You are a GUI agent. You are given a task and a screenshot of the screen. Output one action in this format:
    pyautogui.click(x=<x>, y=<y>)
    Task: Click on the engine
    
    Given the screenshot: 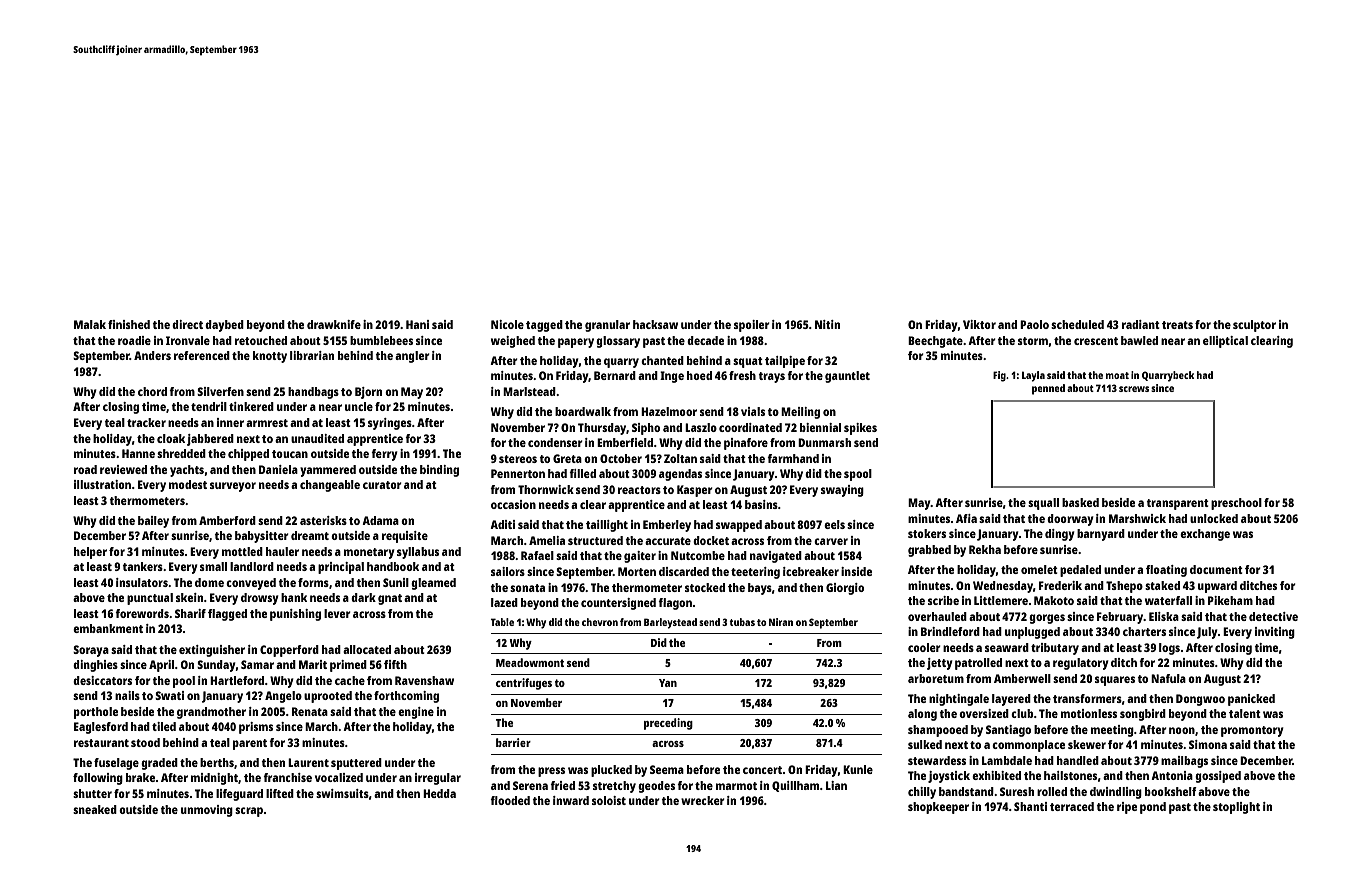 What is the action you would take?
    pyautogui.click(x=416, y=713)
